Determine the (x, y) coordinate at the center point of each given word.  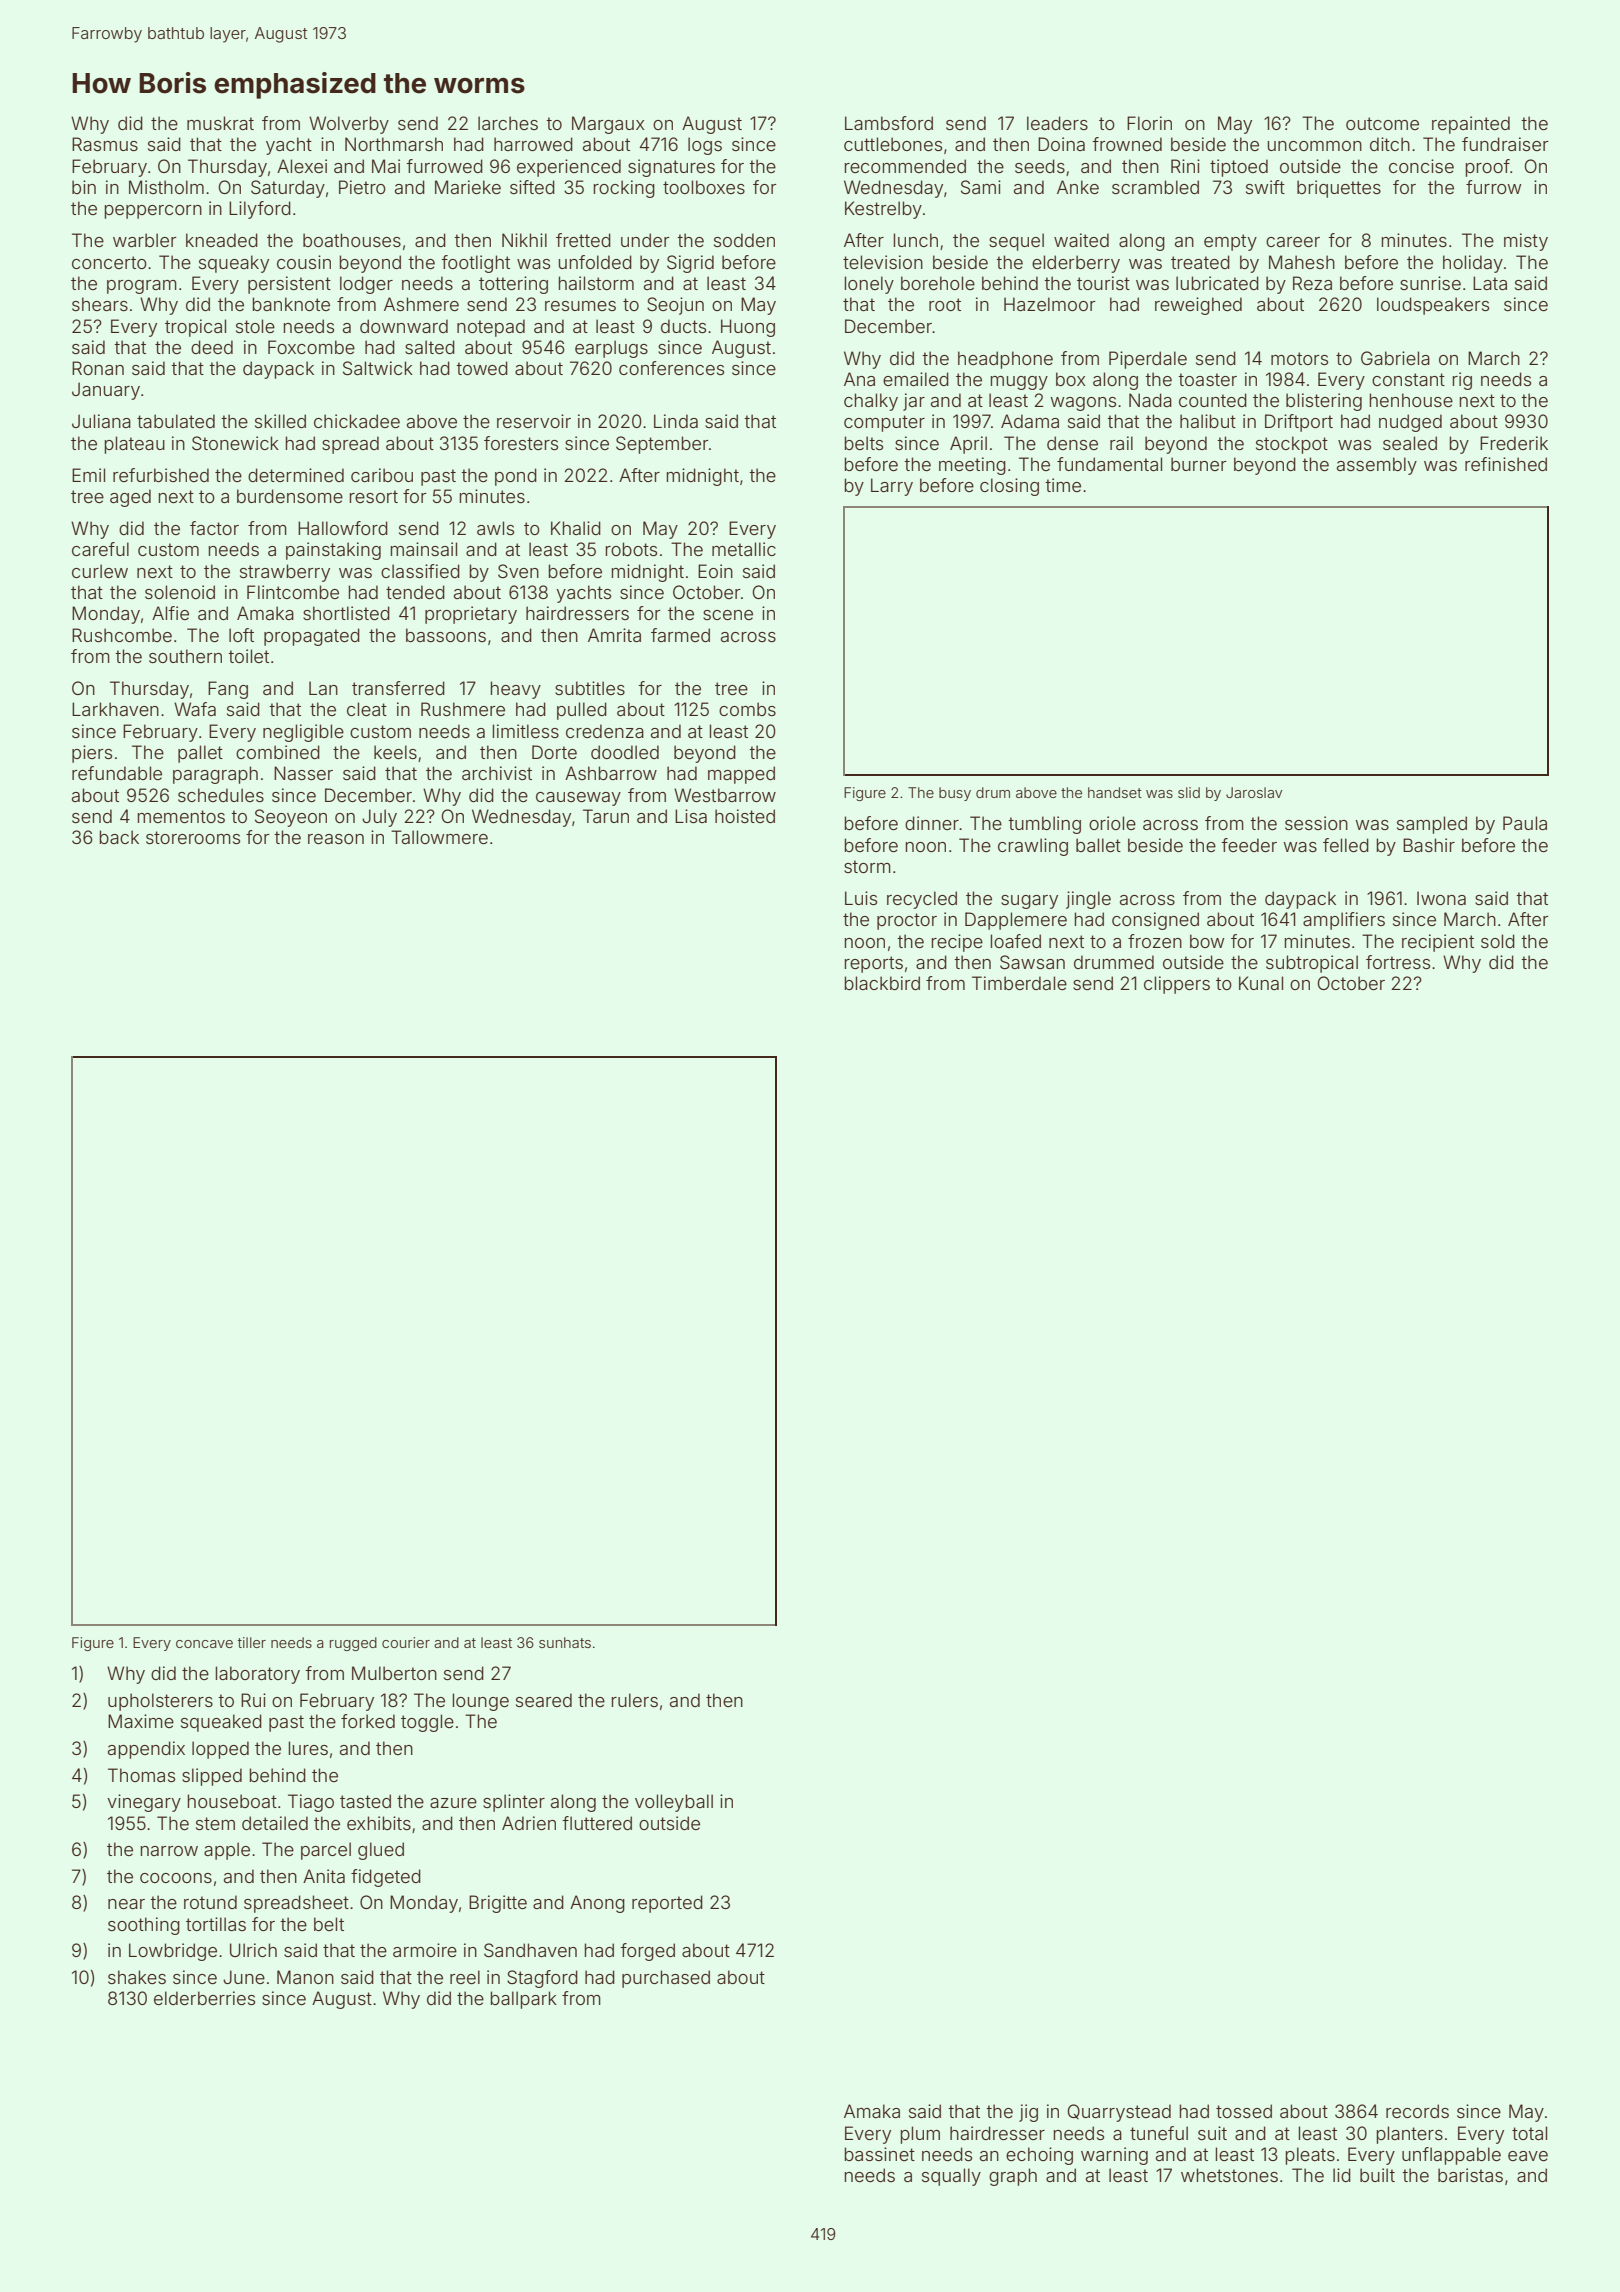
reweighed (1198, 306)
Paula (1525, 823)
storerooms (193, 837)
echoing (1039, 2156)
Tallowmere (439, 837)
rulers (635, 1700)
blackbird (882, 983)
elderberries (204, 1998)
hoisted (745, 816)
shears (100, 304)
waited (1081, 240)
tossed (1244, 2111)
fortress (1398, 962)
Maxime (141, 1721)
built (1377, 2175)
